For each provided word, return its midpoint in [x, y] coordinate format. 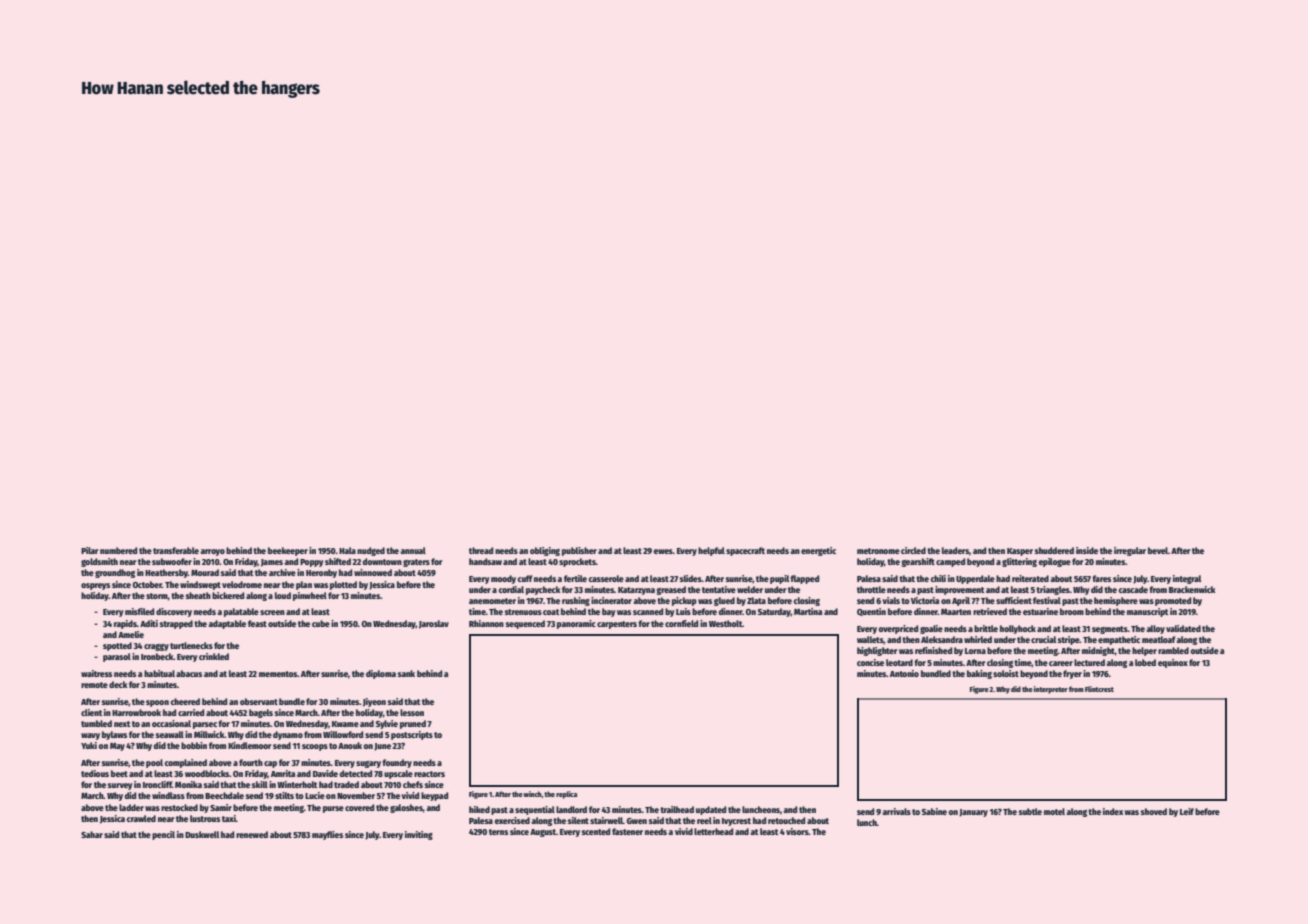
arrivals [896, 811]
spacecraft [745, 551]
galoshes [406, 808]
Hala [347, 550]
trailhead [677, 809]
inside [1087, 550]
